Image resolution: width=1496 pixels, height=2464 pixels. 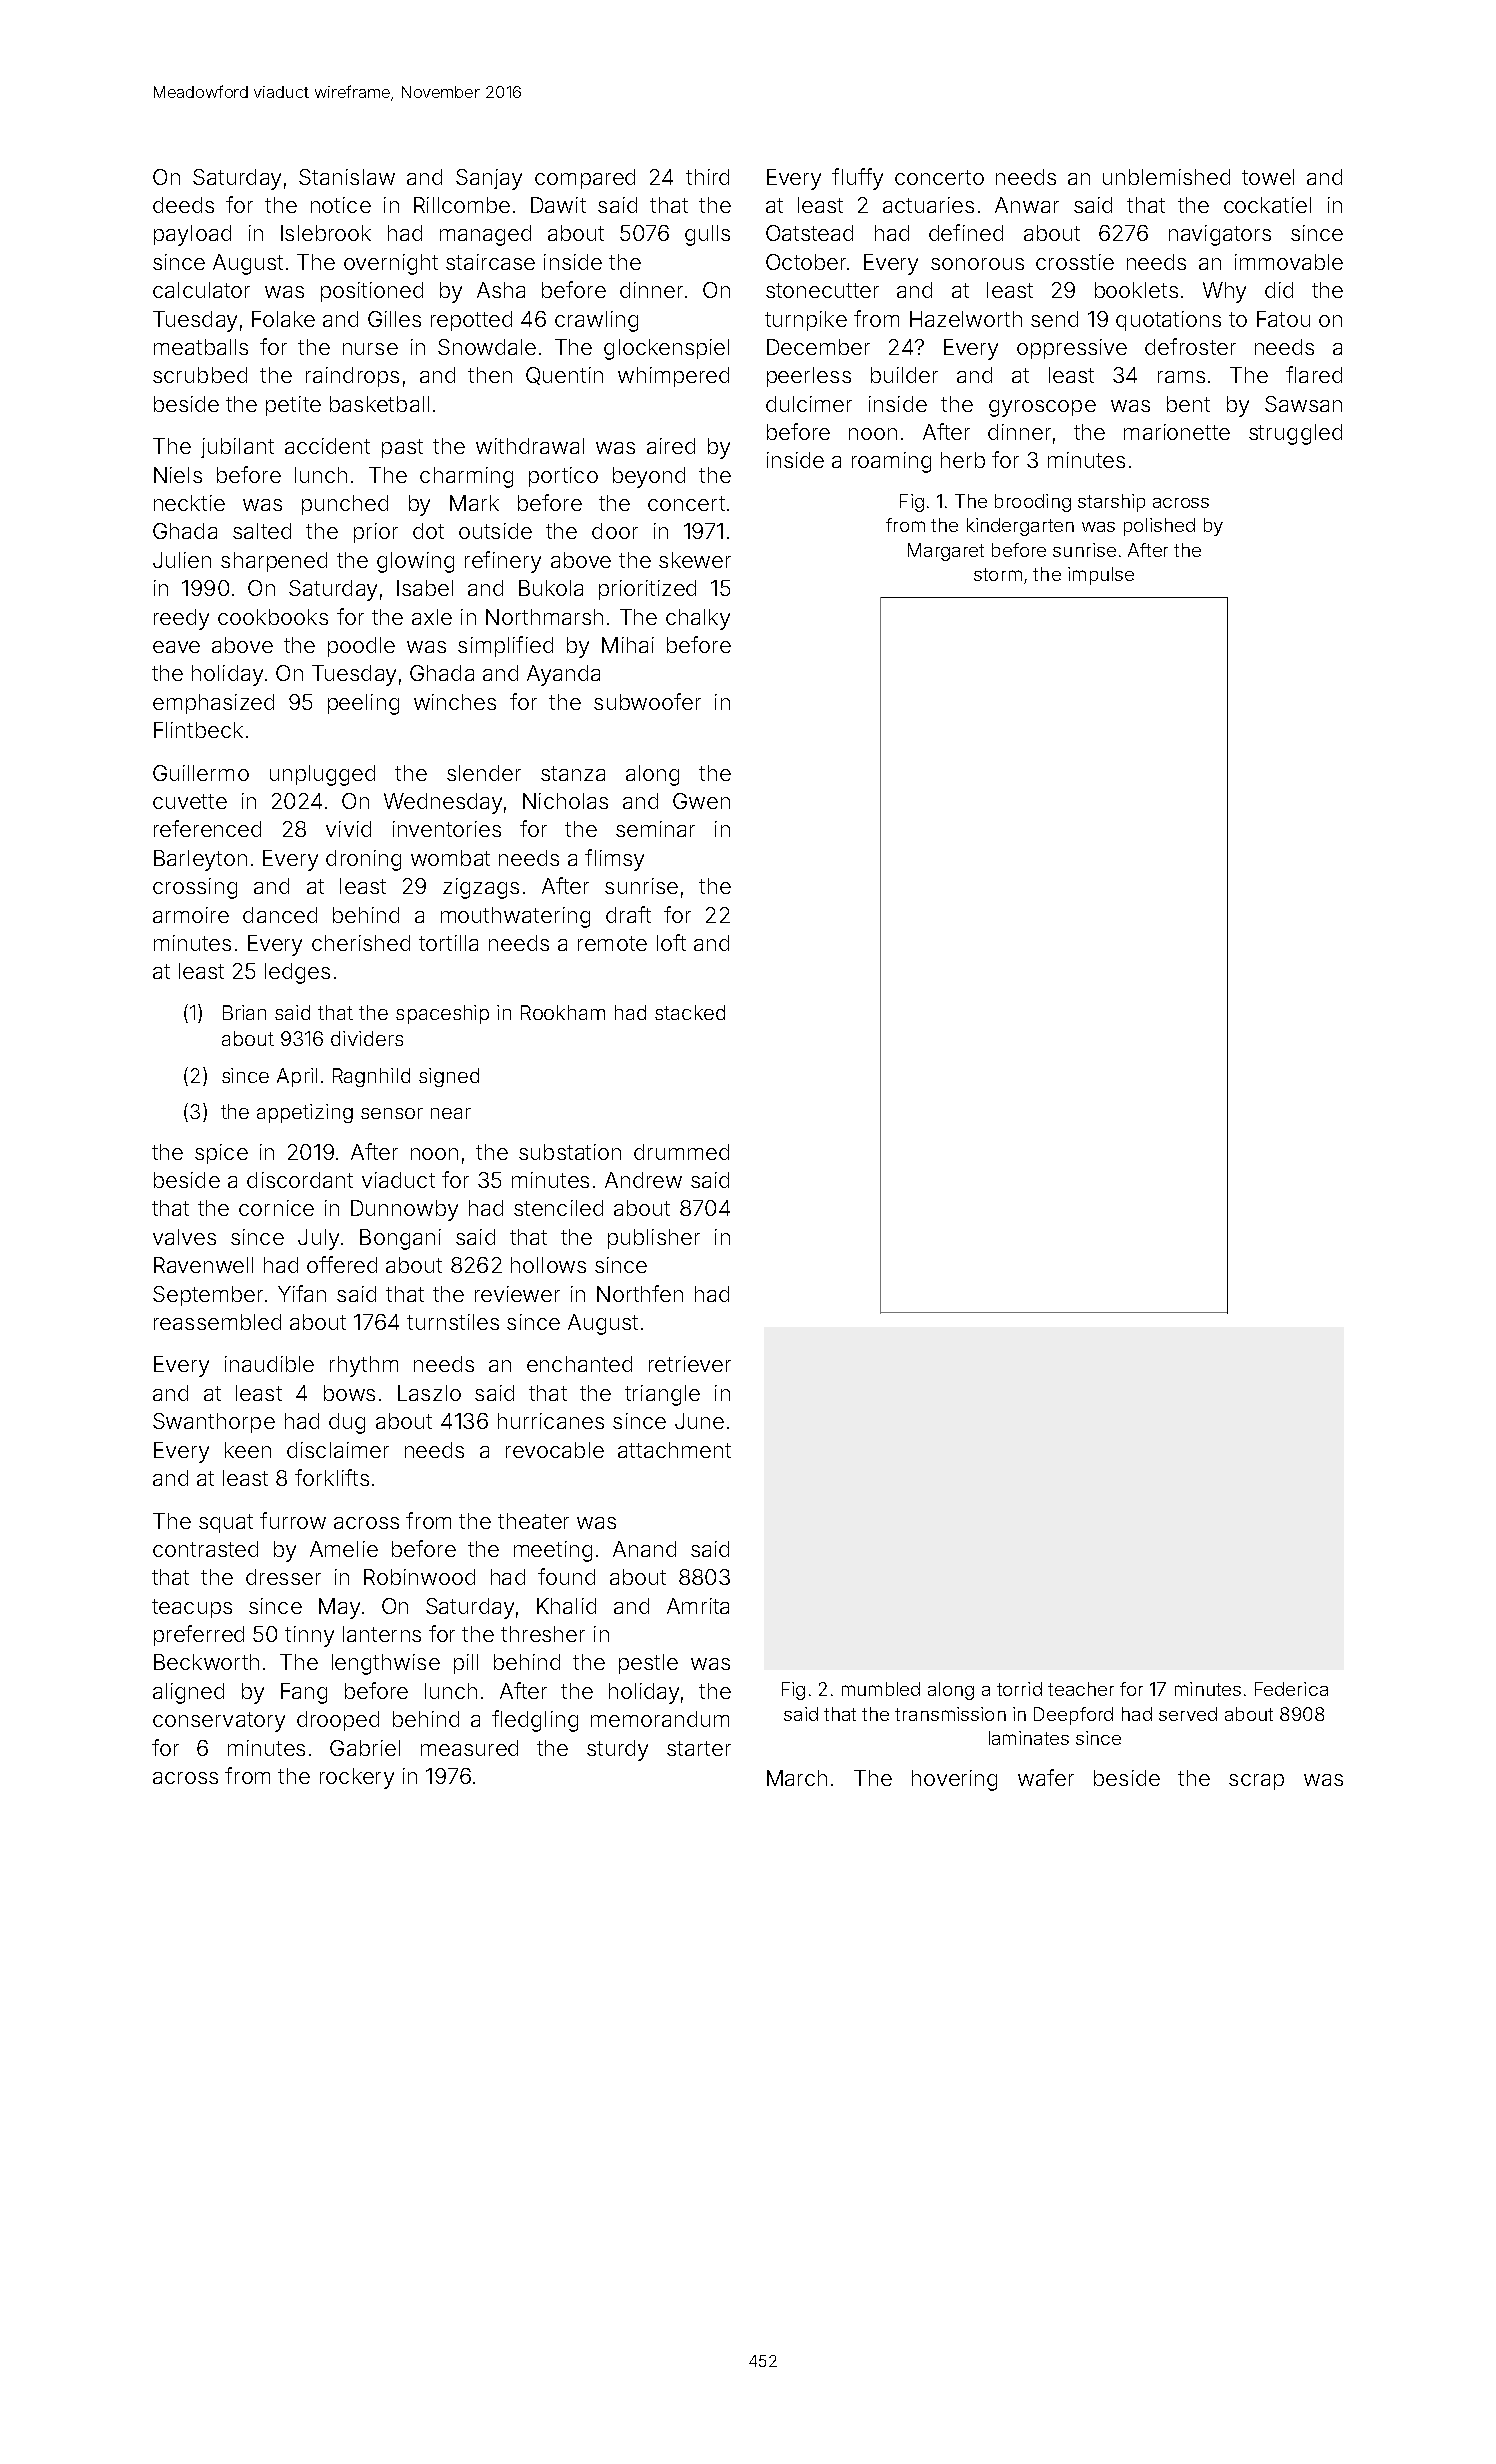 I want to click on towel, so click(x=1268, y=177).
